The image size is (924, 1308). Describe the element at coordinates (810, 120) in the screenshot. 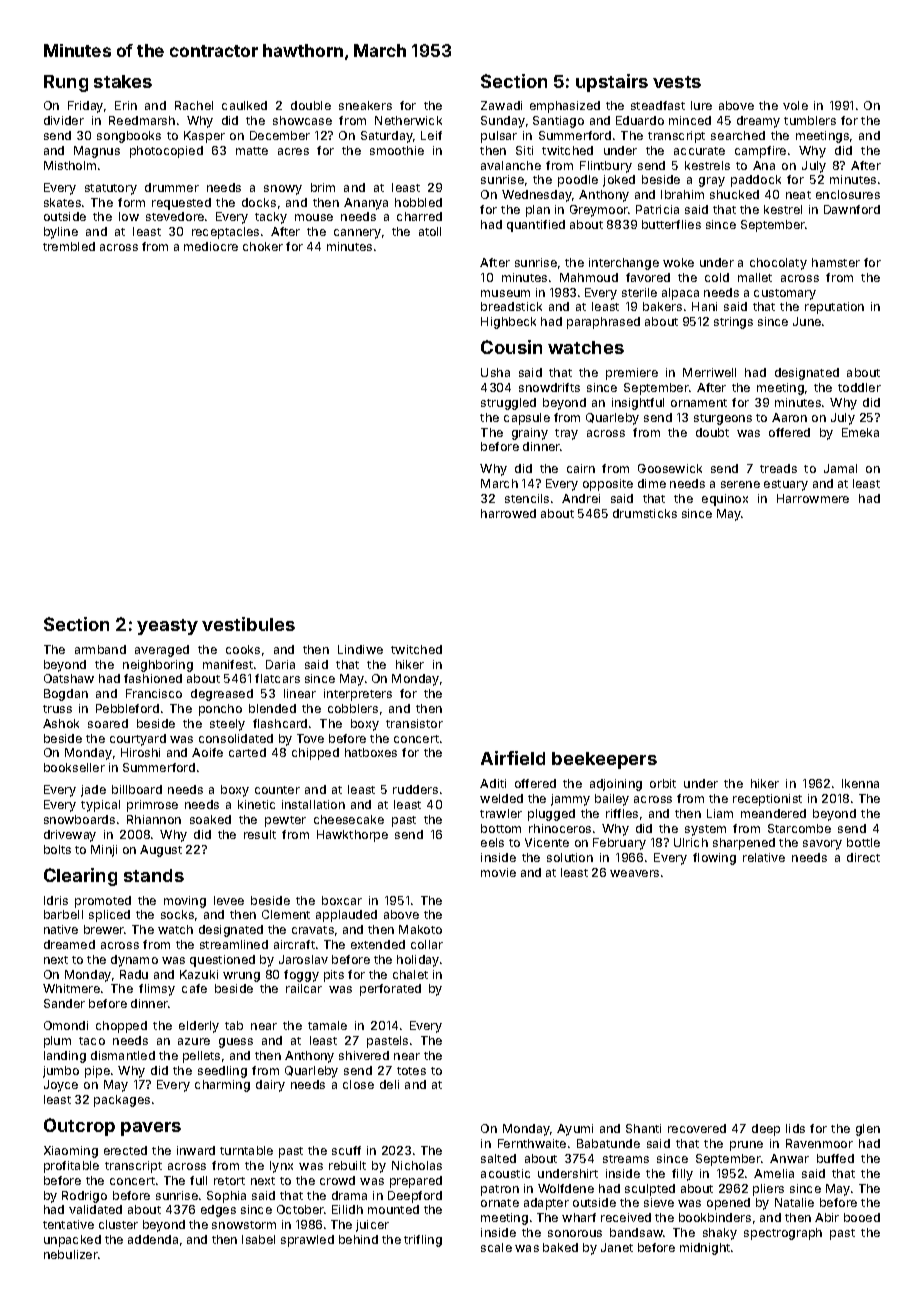

I see `tumblers` at that location.
